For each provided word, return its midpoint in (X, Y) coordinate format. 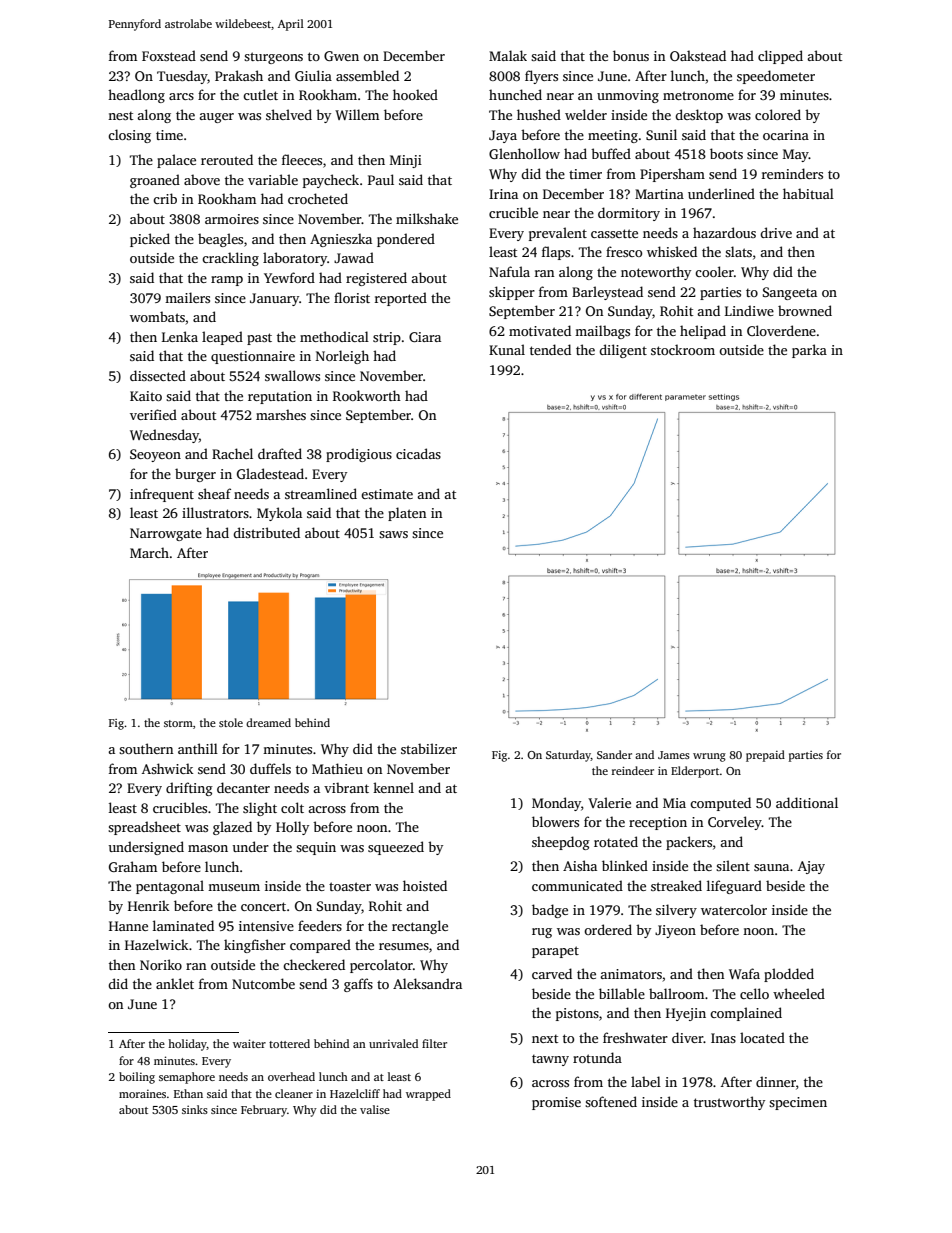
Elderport (695, 772)
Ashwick (167, 768)
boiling (137, 1078)
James (674, 755)
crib (165, 198)
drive (776, 232)
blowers (555, 821)
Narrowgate (166, 534)
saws (393, 534)
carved (552, 973)
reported (401, 299)
